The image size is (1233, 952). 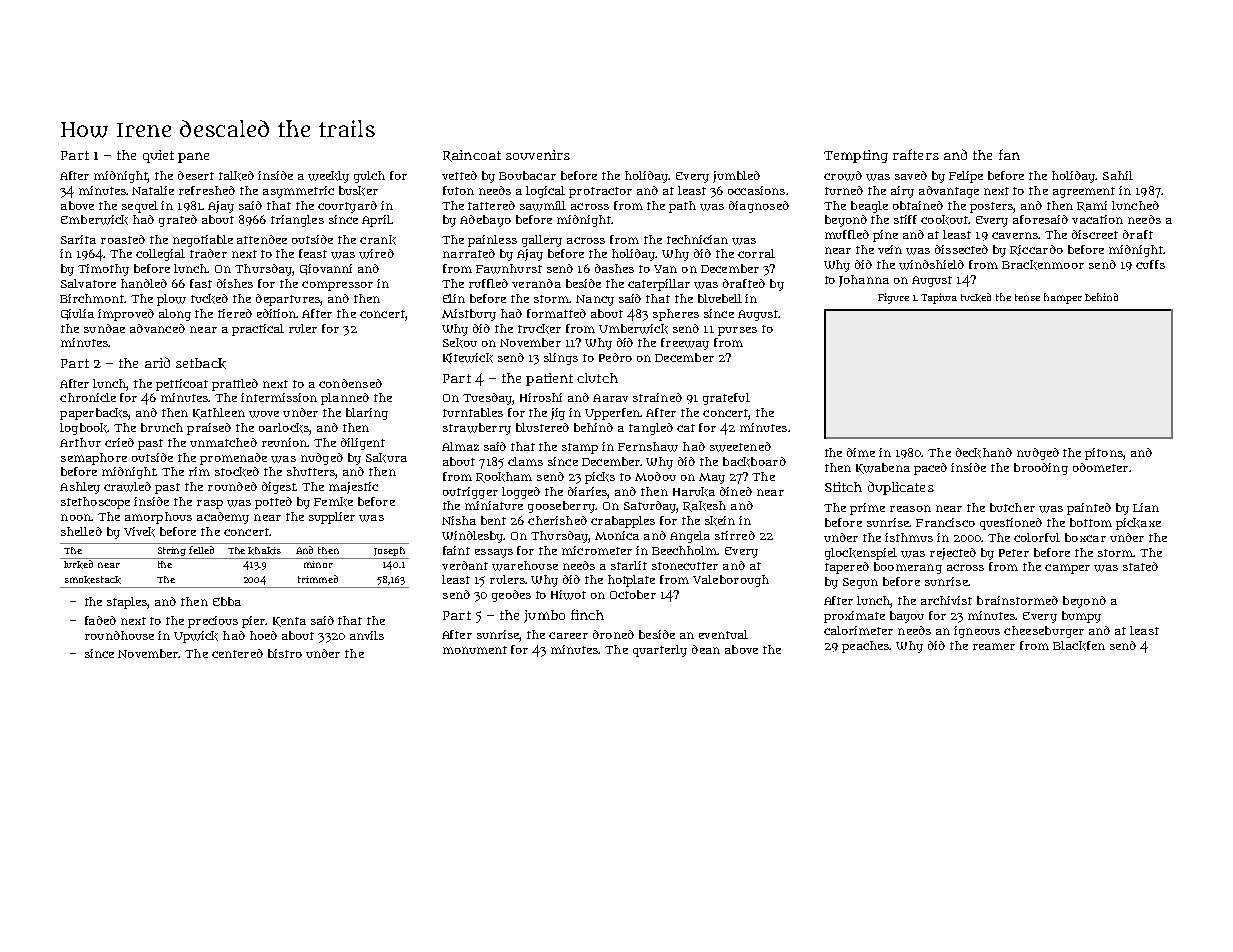 I want to click on wove, so click(x=264, y=414).
